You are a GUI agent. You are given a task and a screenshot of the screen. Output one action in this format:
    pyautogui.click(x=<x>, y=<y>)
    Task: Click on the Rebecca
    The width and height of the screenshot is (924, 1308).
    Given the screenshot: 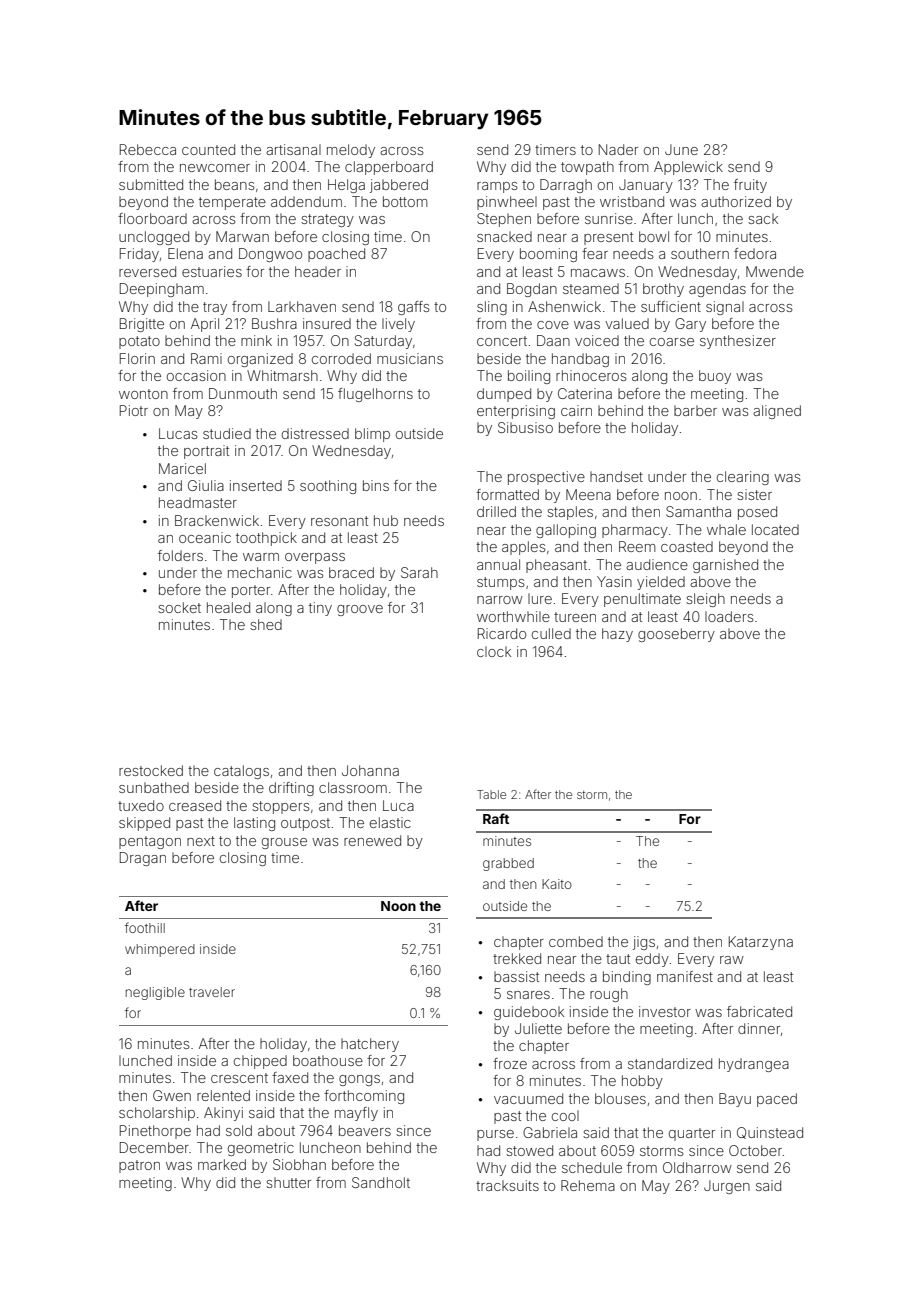 What is the action you would take?
    pyautogui.click(x=148, y=149)
